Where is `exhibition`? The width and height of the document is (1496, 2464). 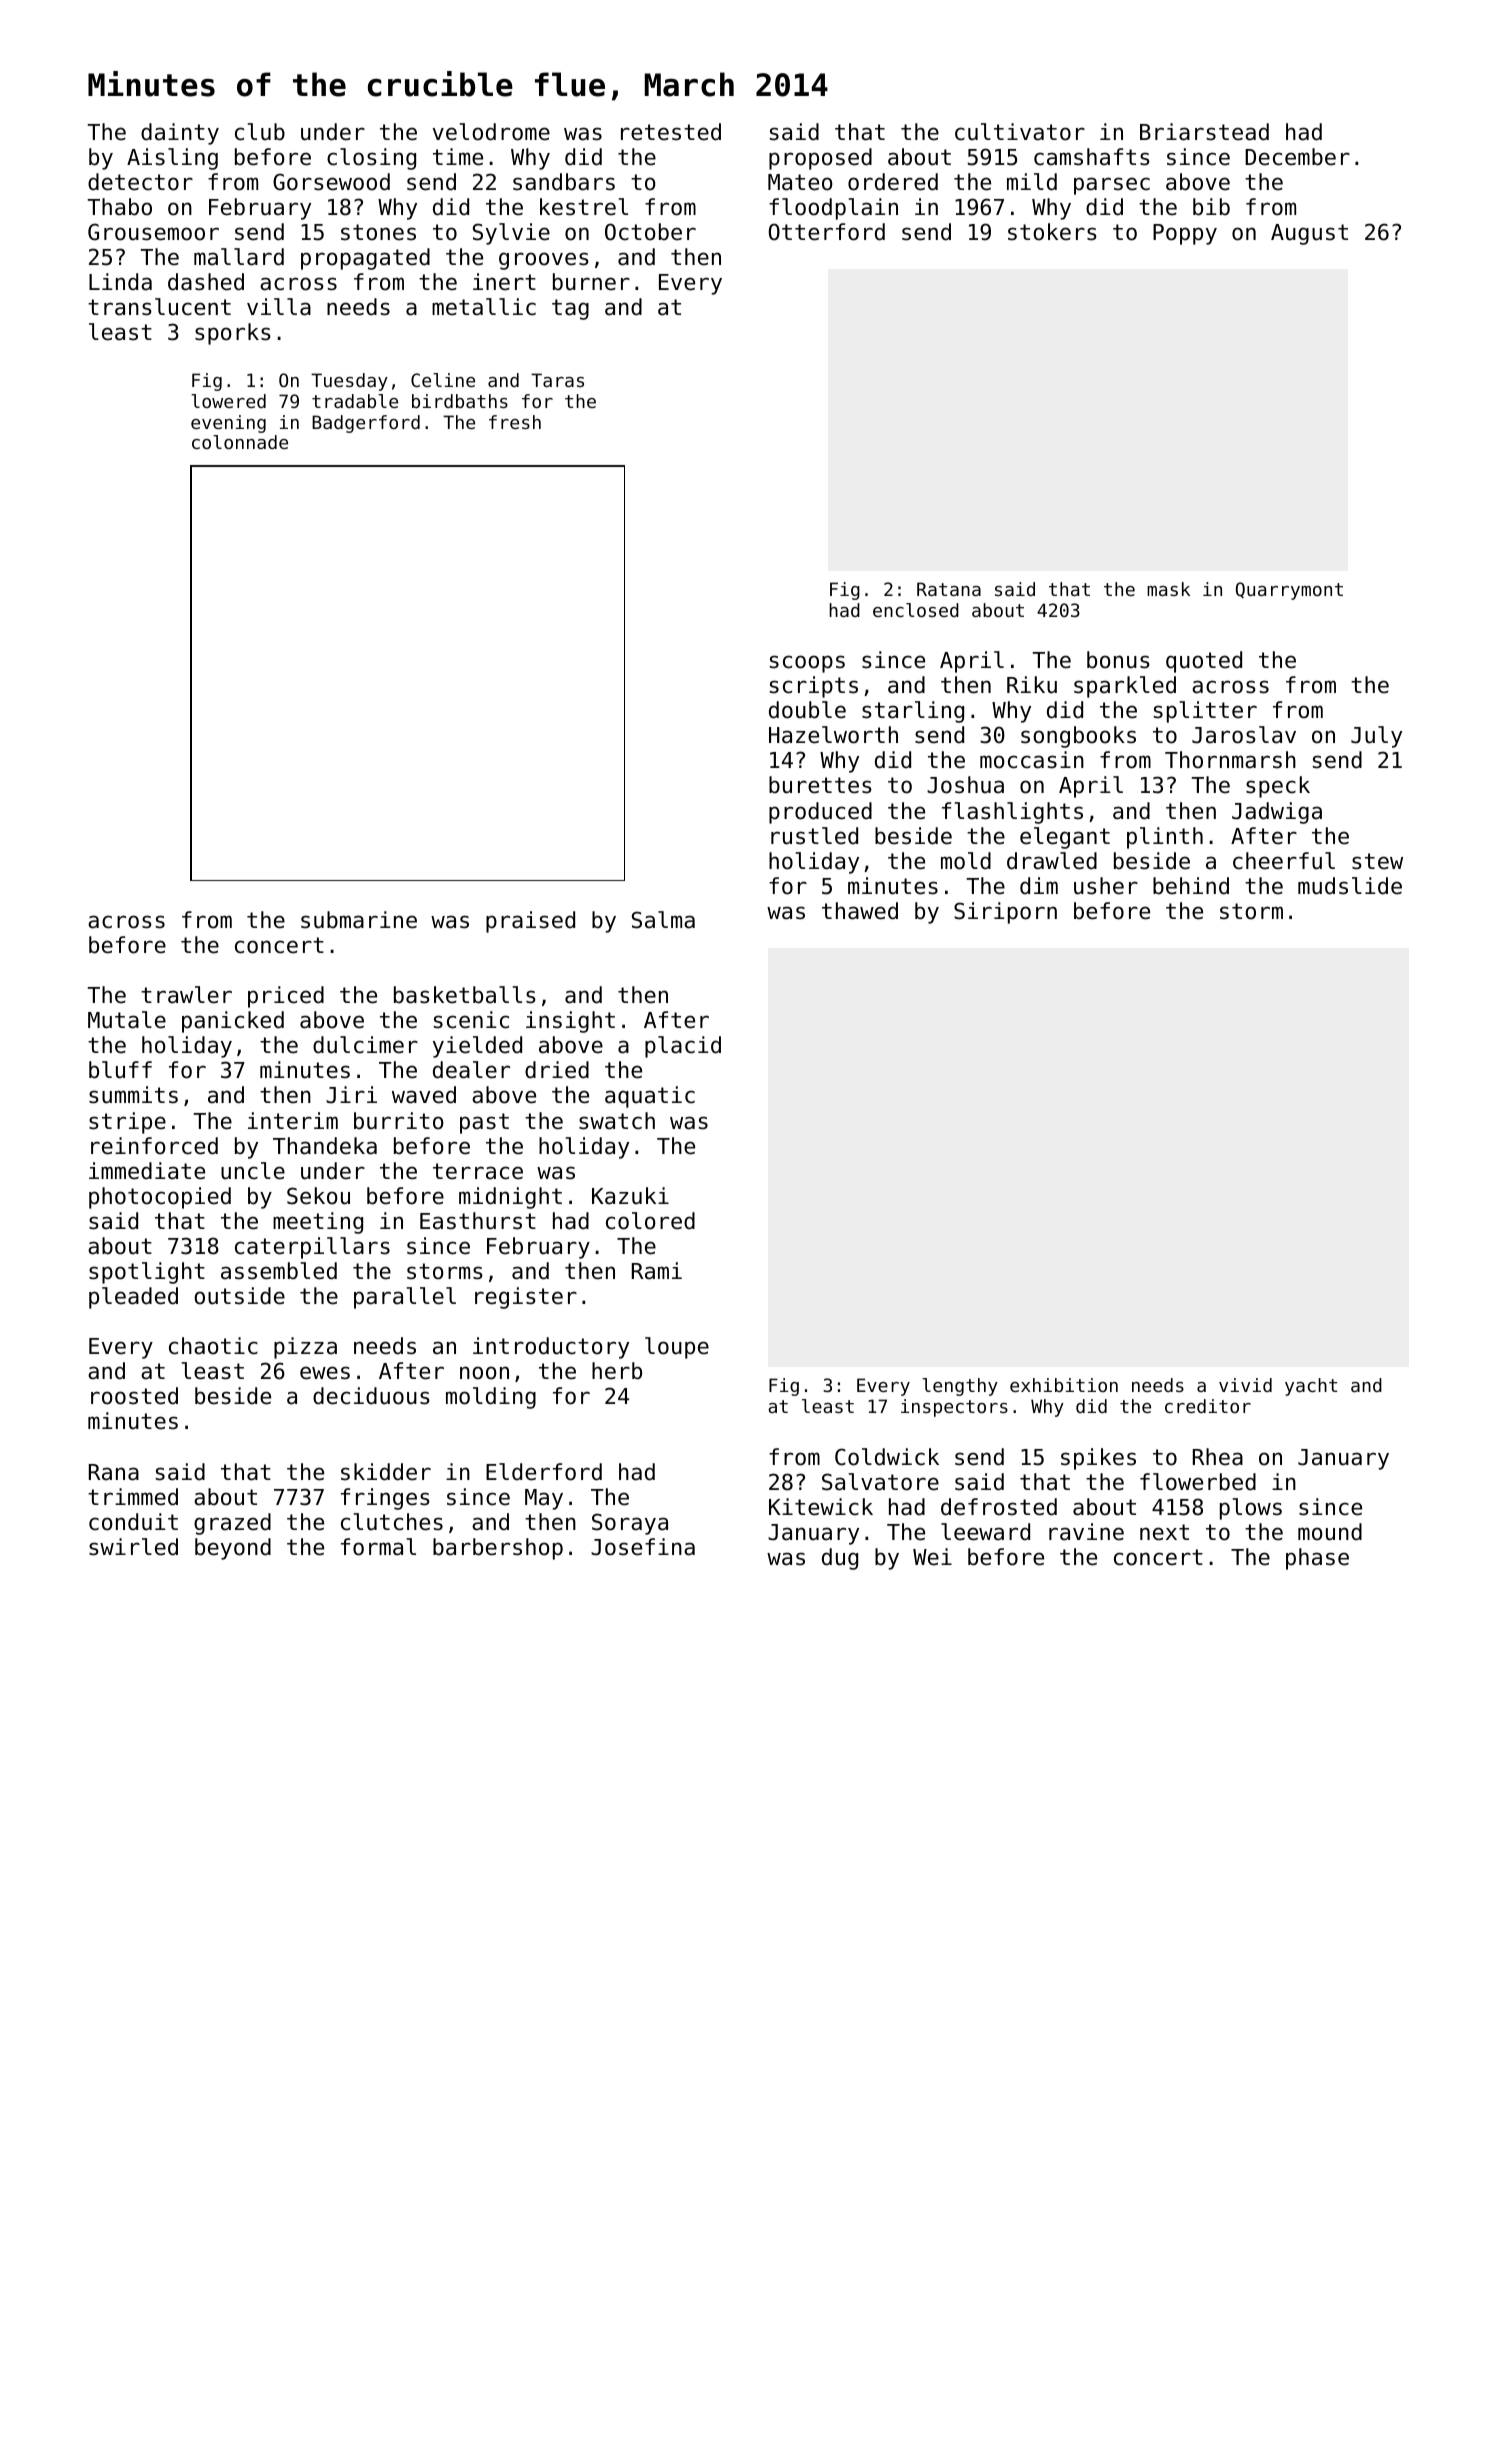
exhibition is located at coordinates (1064, 1385).
